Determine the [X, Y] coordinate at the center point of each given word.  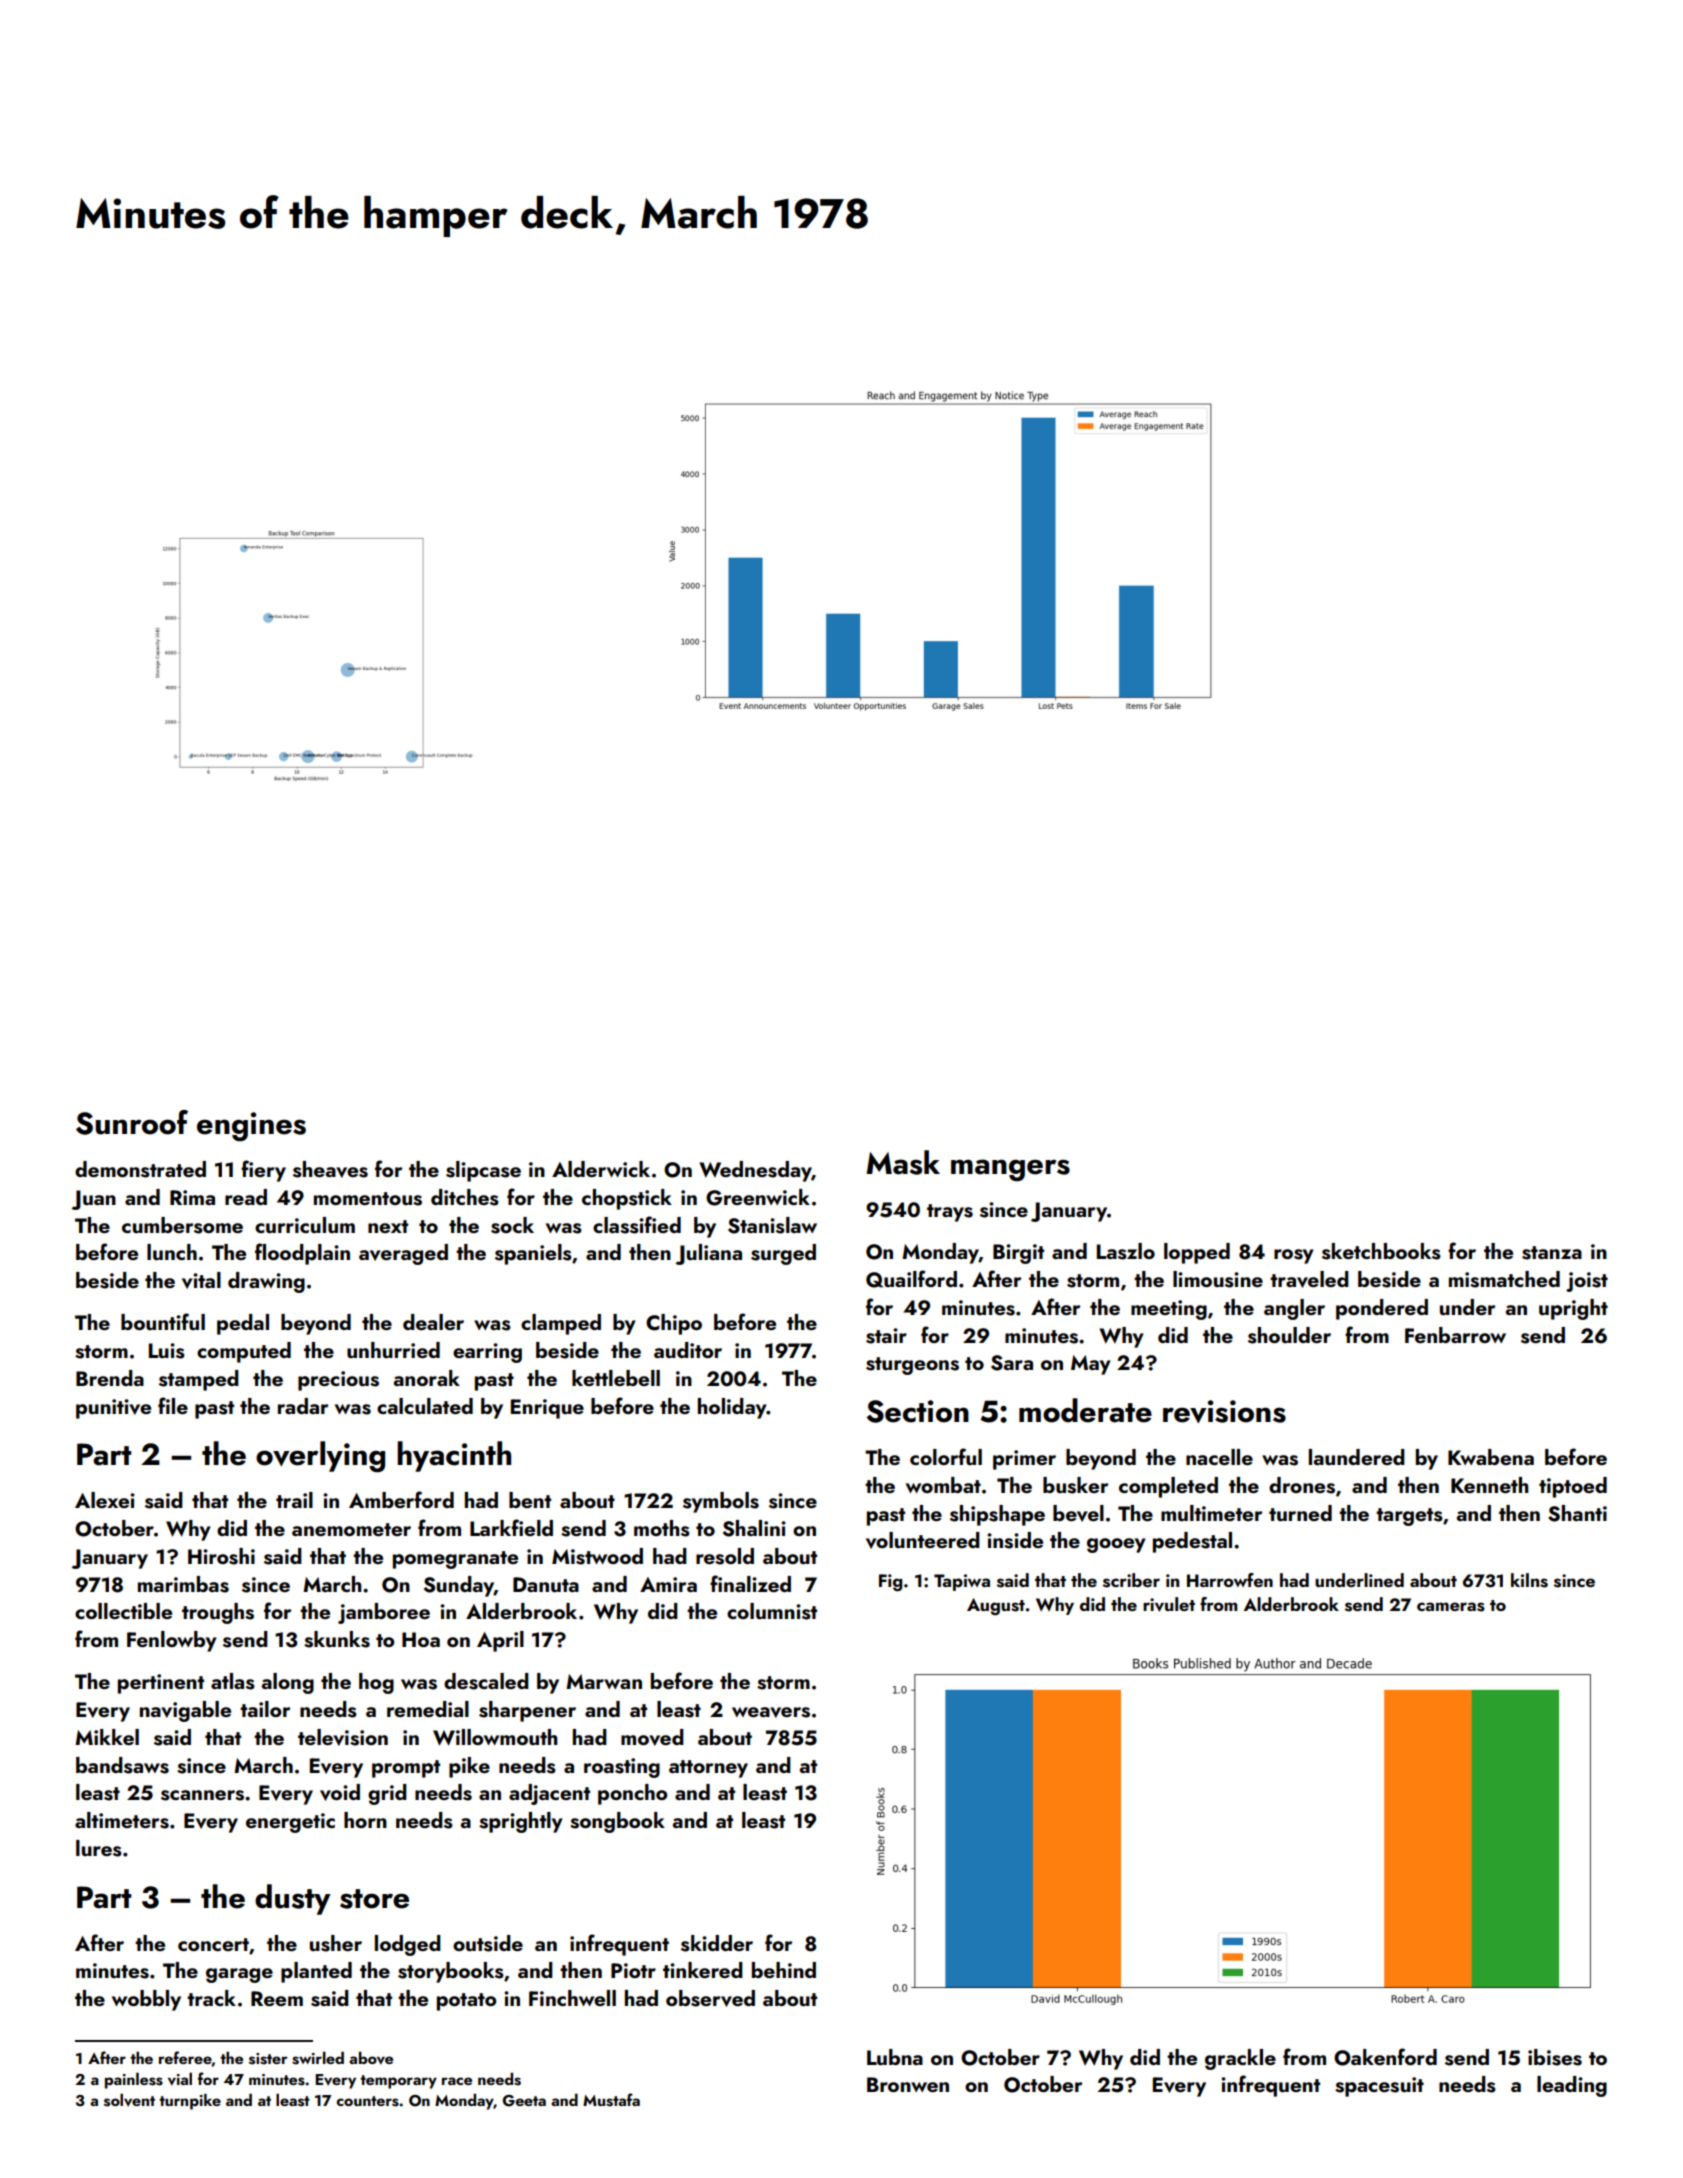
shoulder [1289, 1335]
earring [487, 1353]
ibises [1555, 2057]
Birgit [1018, 1254]
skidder [717, 1943]
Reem [277, 1998]
